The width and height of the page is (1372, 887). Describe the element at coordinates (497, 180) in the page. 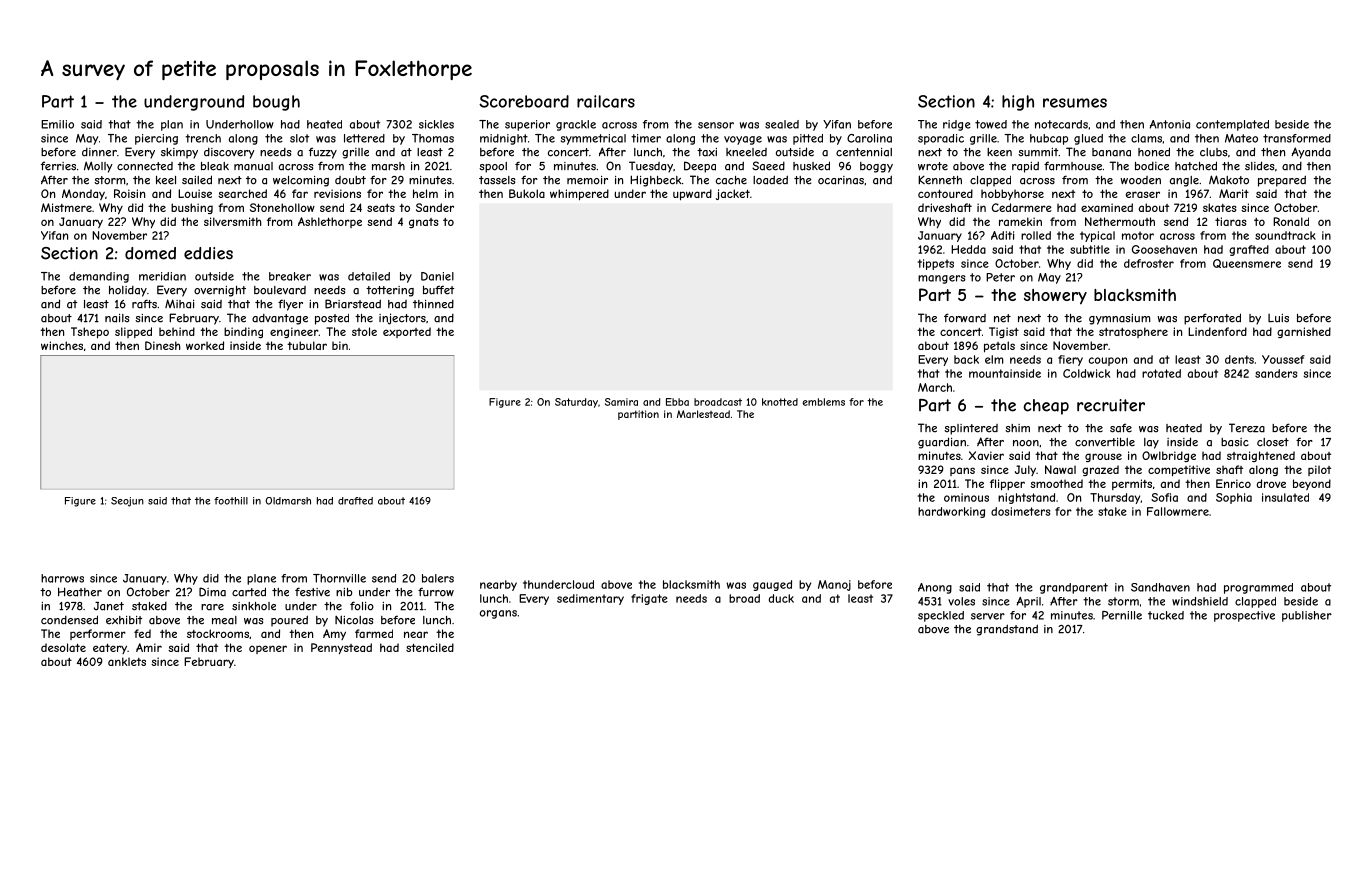

I see `tassels` at that location.
